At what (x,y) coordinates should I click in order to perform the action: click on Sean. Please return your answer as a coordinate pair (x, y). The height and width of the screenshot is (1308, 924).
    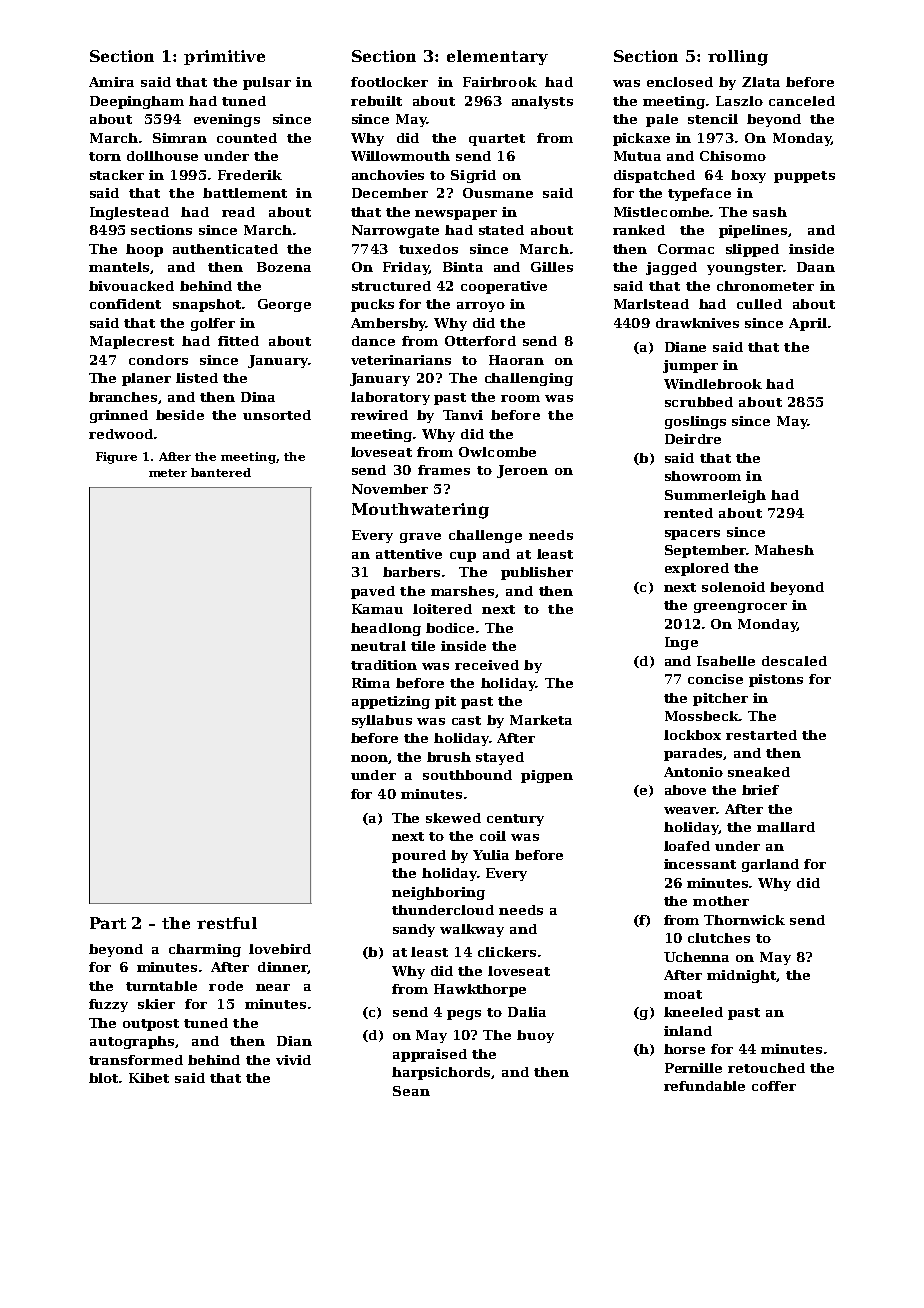
    Looking at the image, I should click on (411, 1091).
